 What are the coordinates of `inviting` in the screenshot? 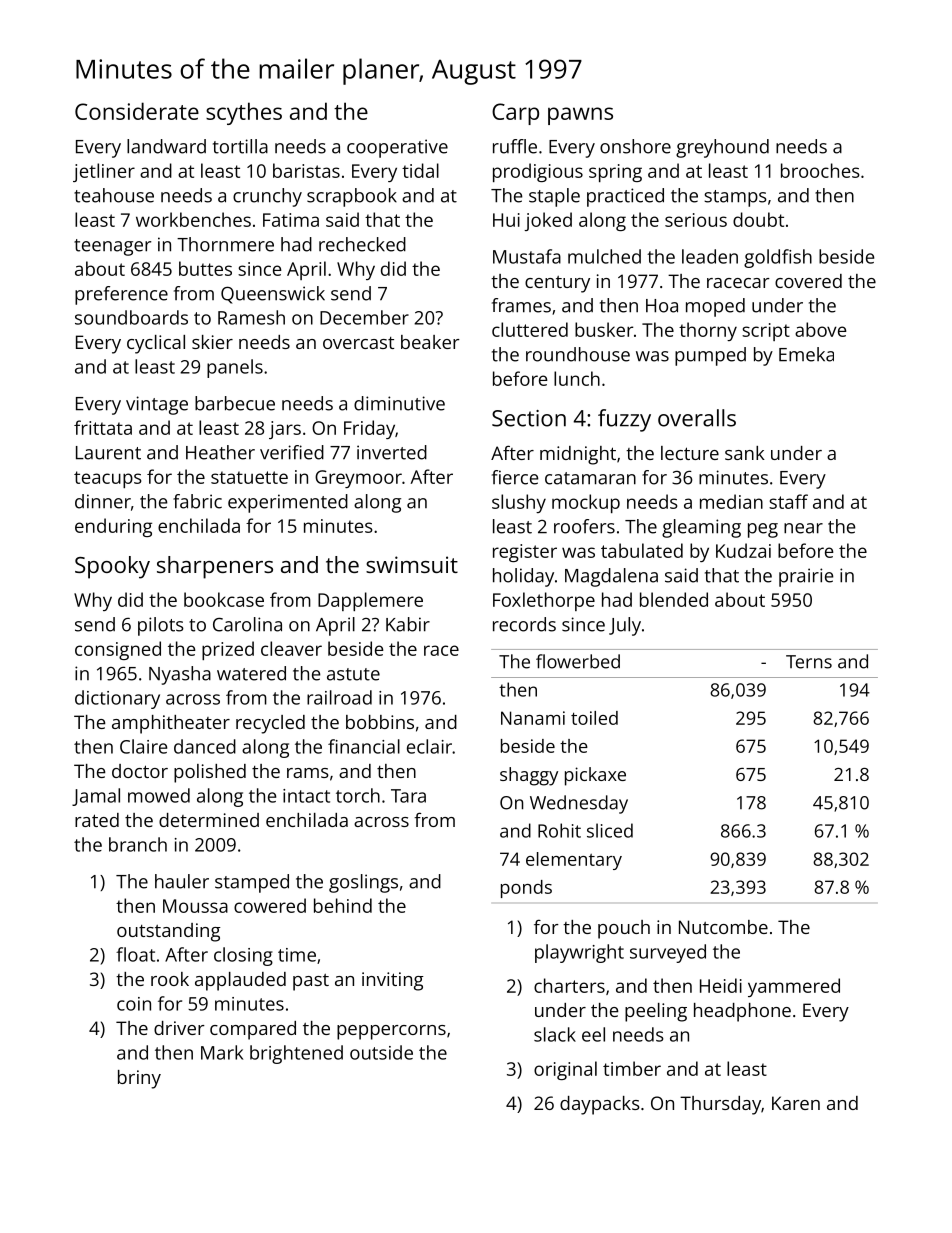 It's located at (393, 981).
